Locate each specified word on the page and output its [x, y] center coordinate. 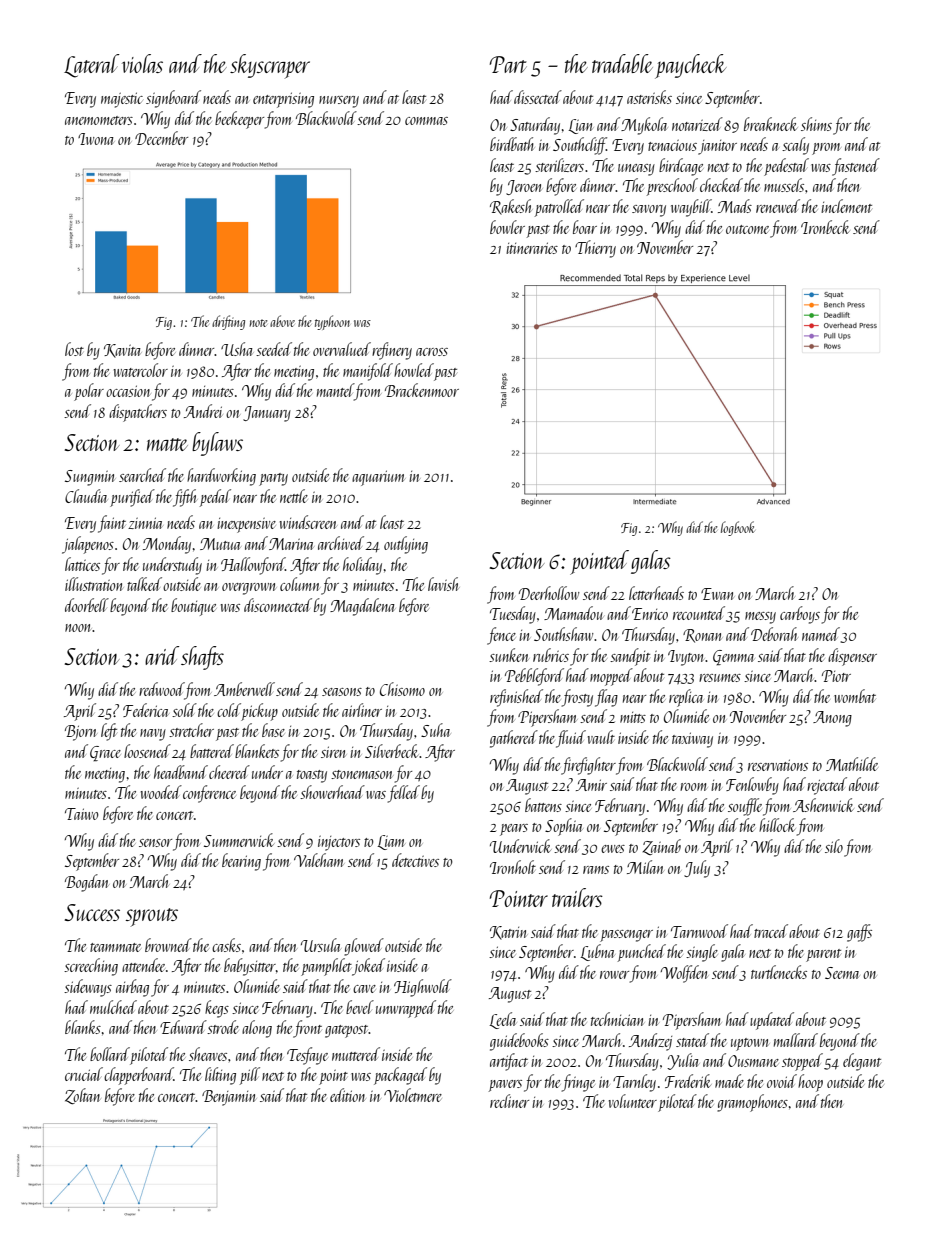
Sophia [564, 827]
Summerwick [239, 840]
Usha [237, 349]
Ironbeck [825, 227]
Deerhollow [549, 593]
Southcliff [580, 146]
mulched [113, 1007]
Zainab [662, 847]
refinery [392, 351]
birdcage [681, 167]
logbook [738, 528]
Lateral [92, 66]
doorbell [87, 605]
